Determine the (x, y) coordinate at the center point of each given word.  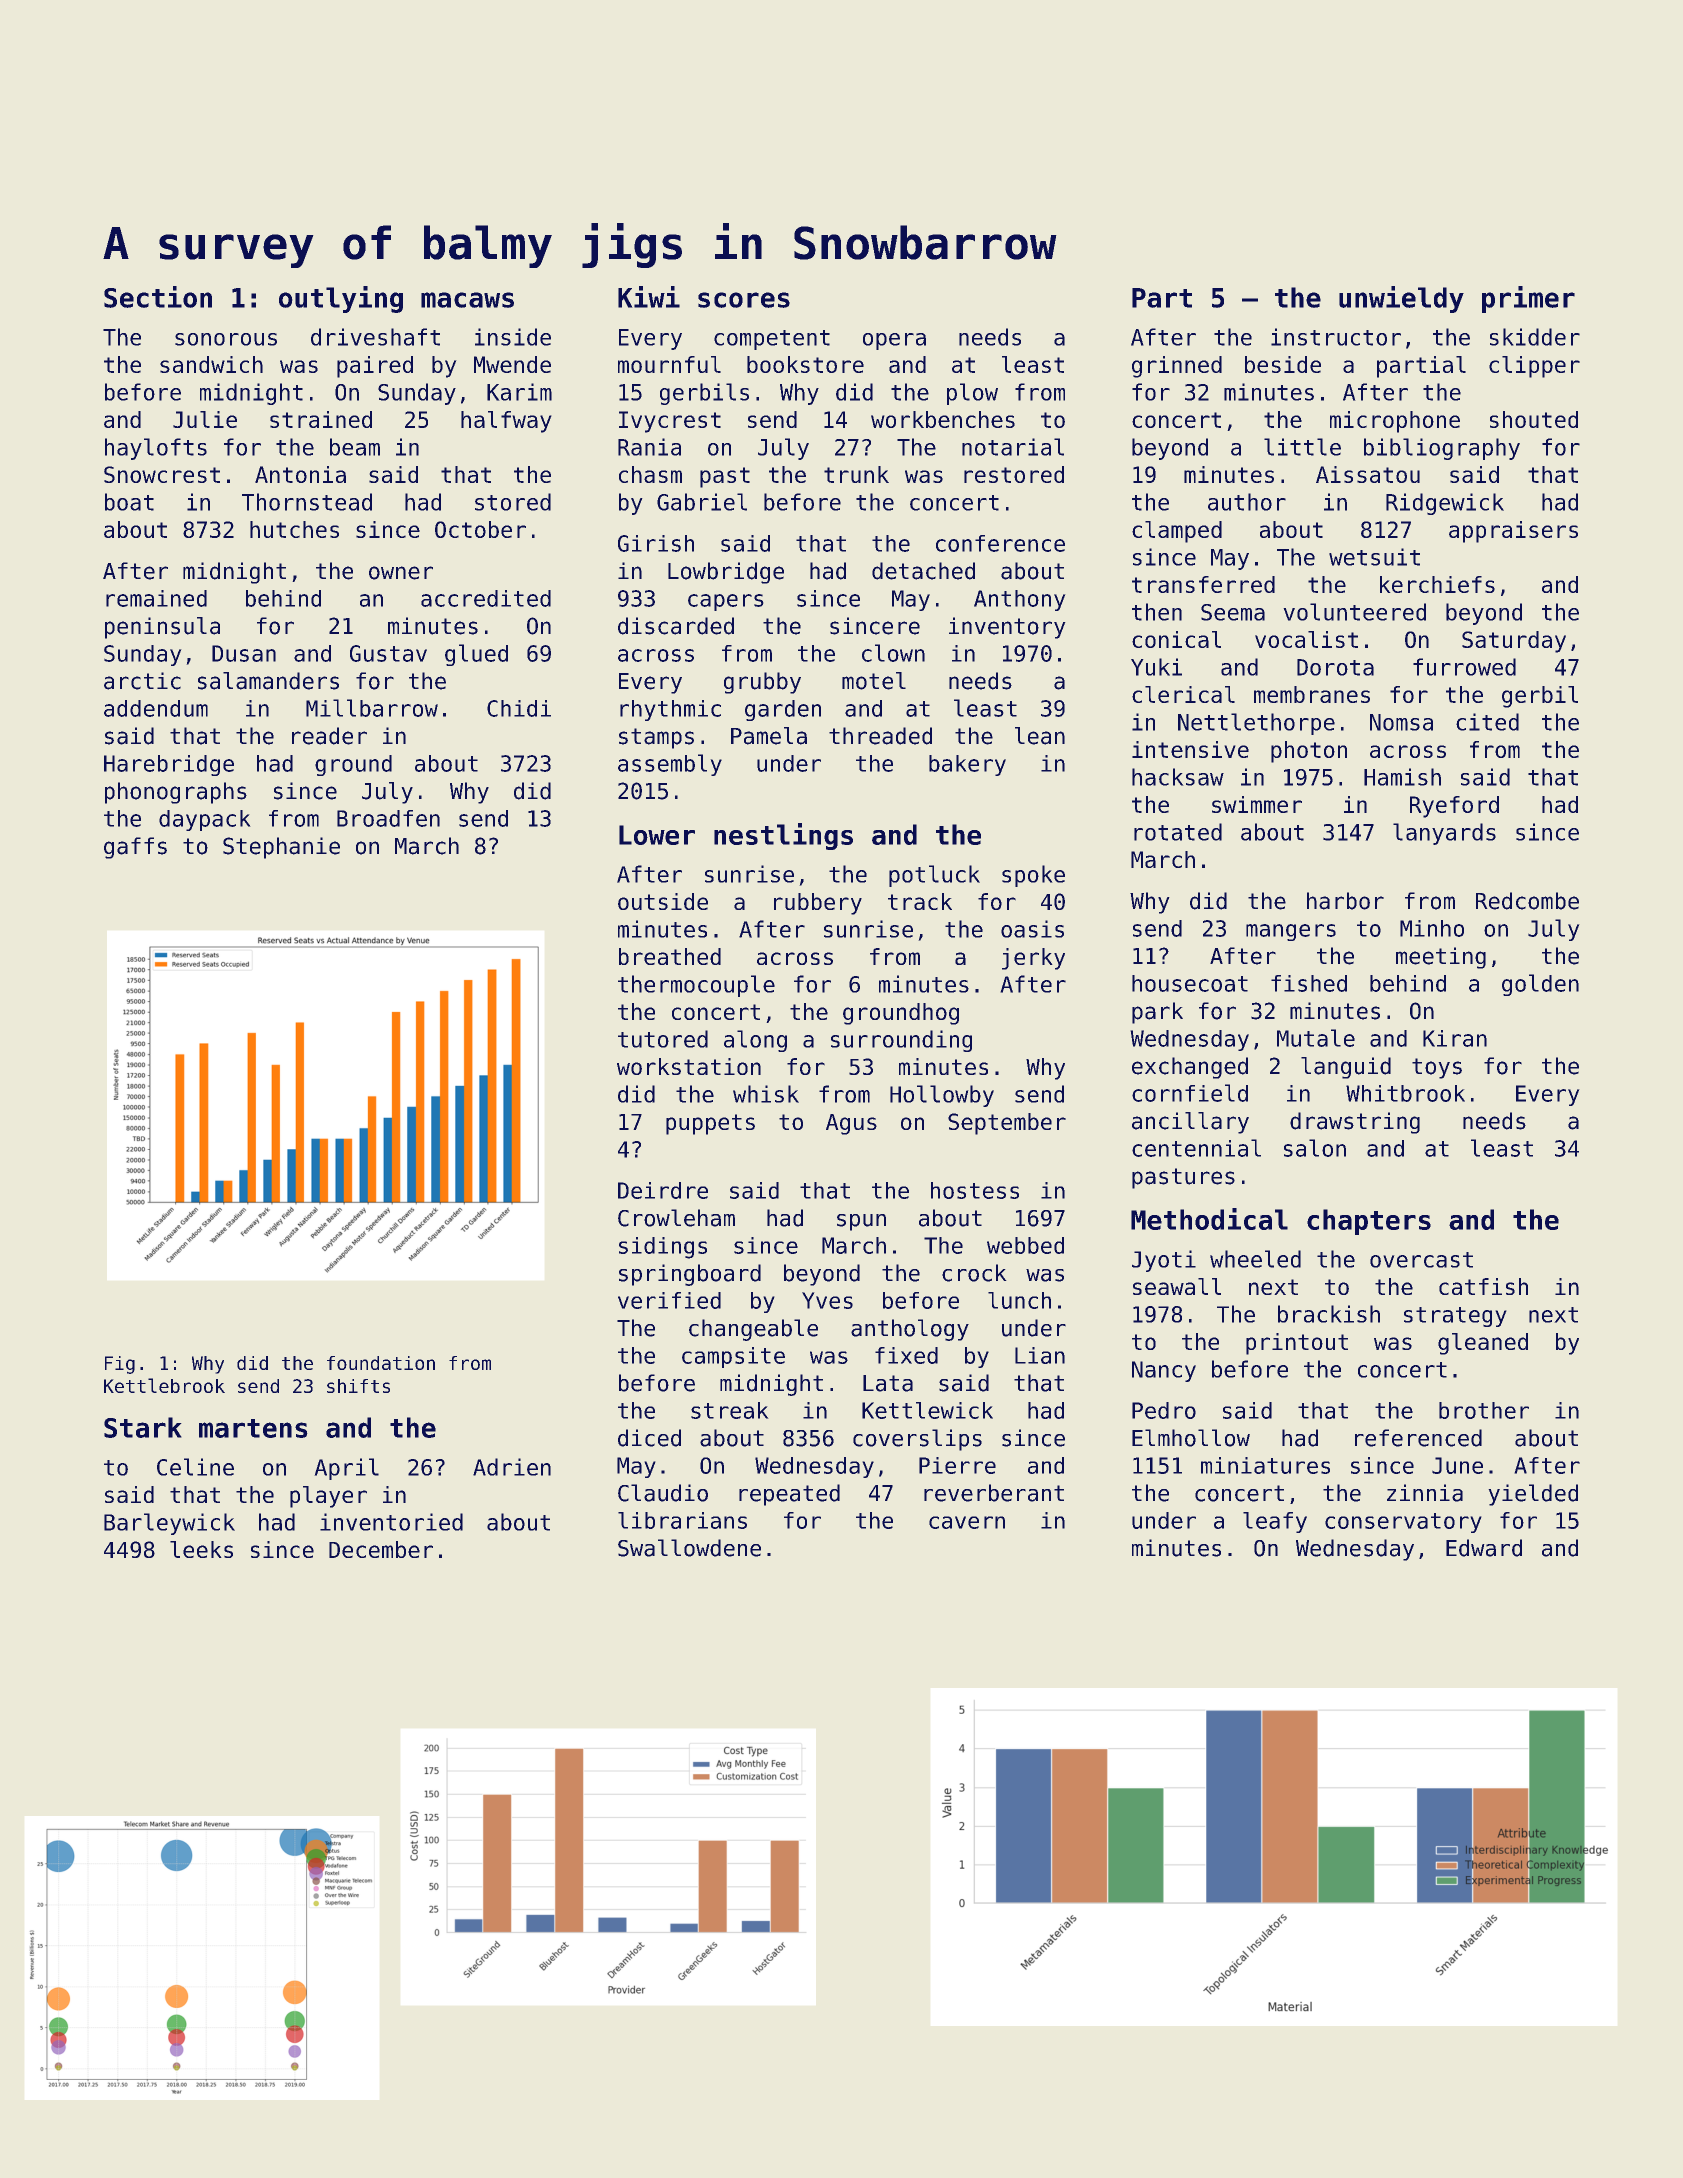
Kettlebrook (164, 1385)
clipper (1534, 367)
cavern (967, 1522)
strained (321, 419)
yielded (1533, 1495)
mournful (669, 364)
